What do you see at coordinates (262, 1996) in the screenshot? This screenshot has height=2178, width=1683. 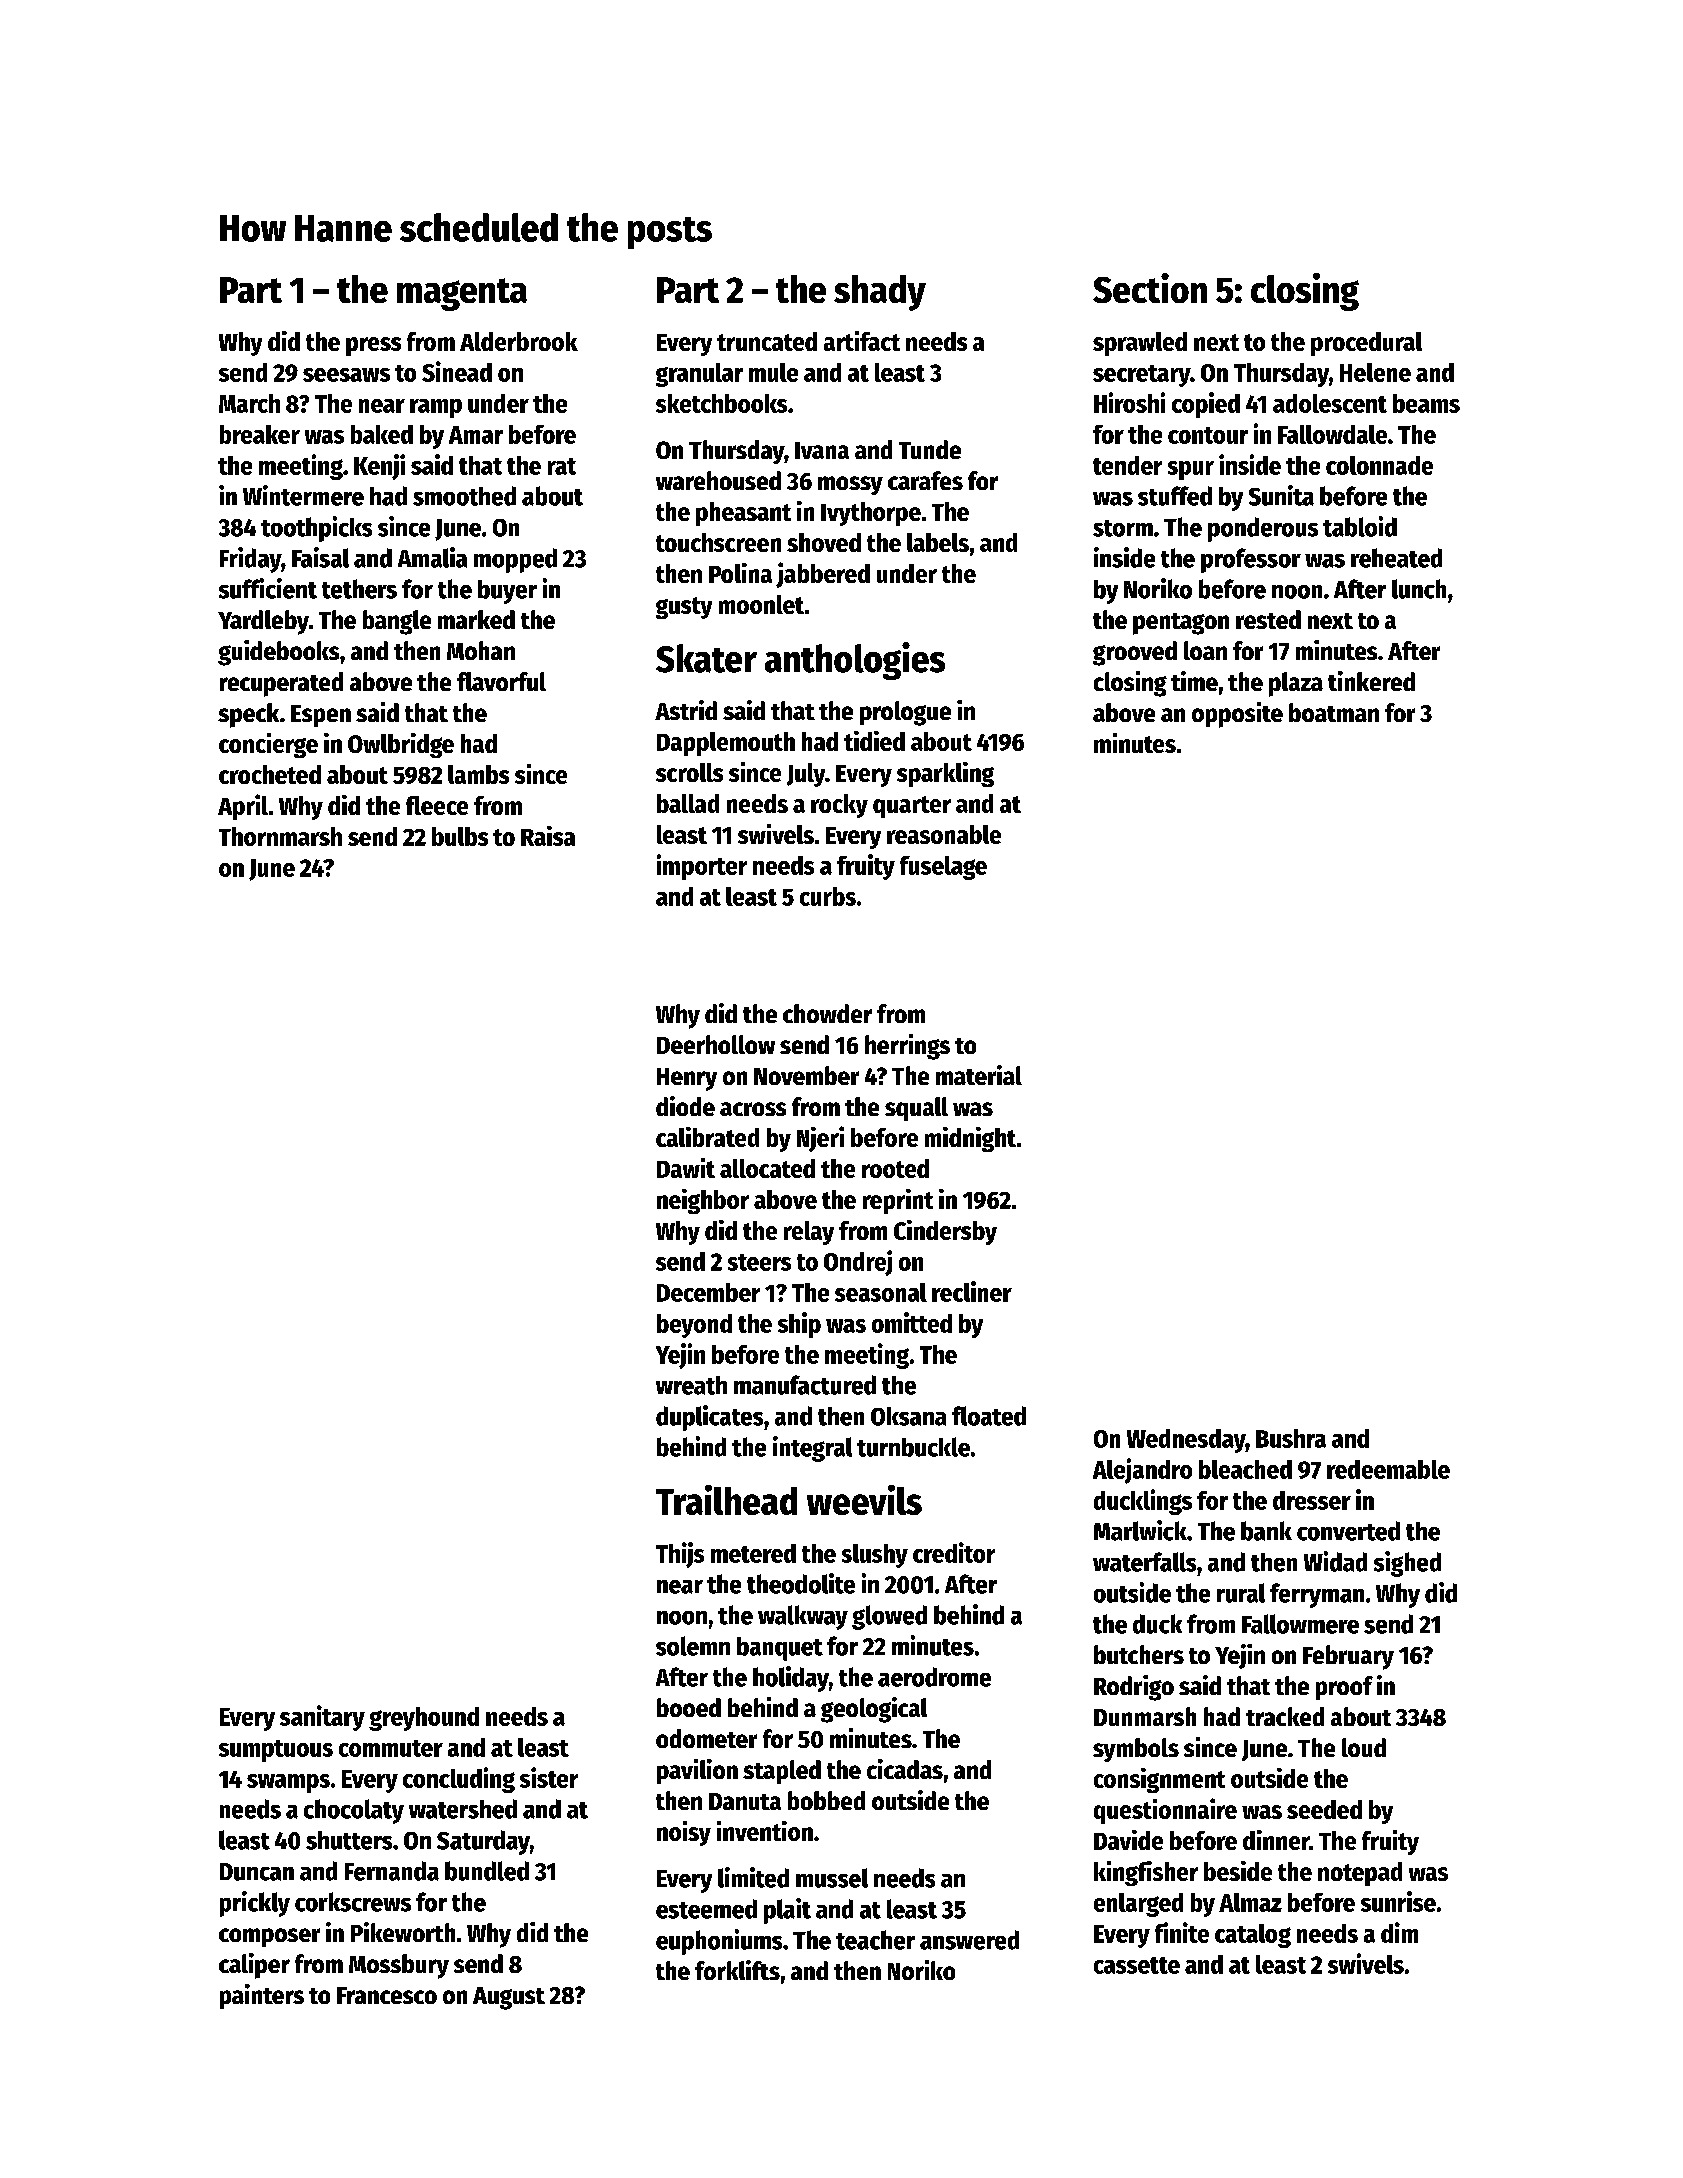 I see `painters` at bounding box center [262, 1996].
